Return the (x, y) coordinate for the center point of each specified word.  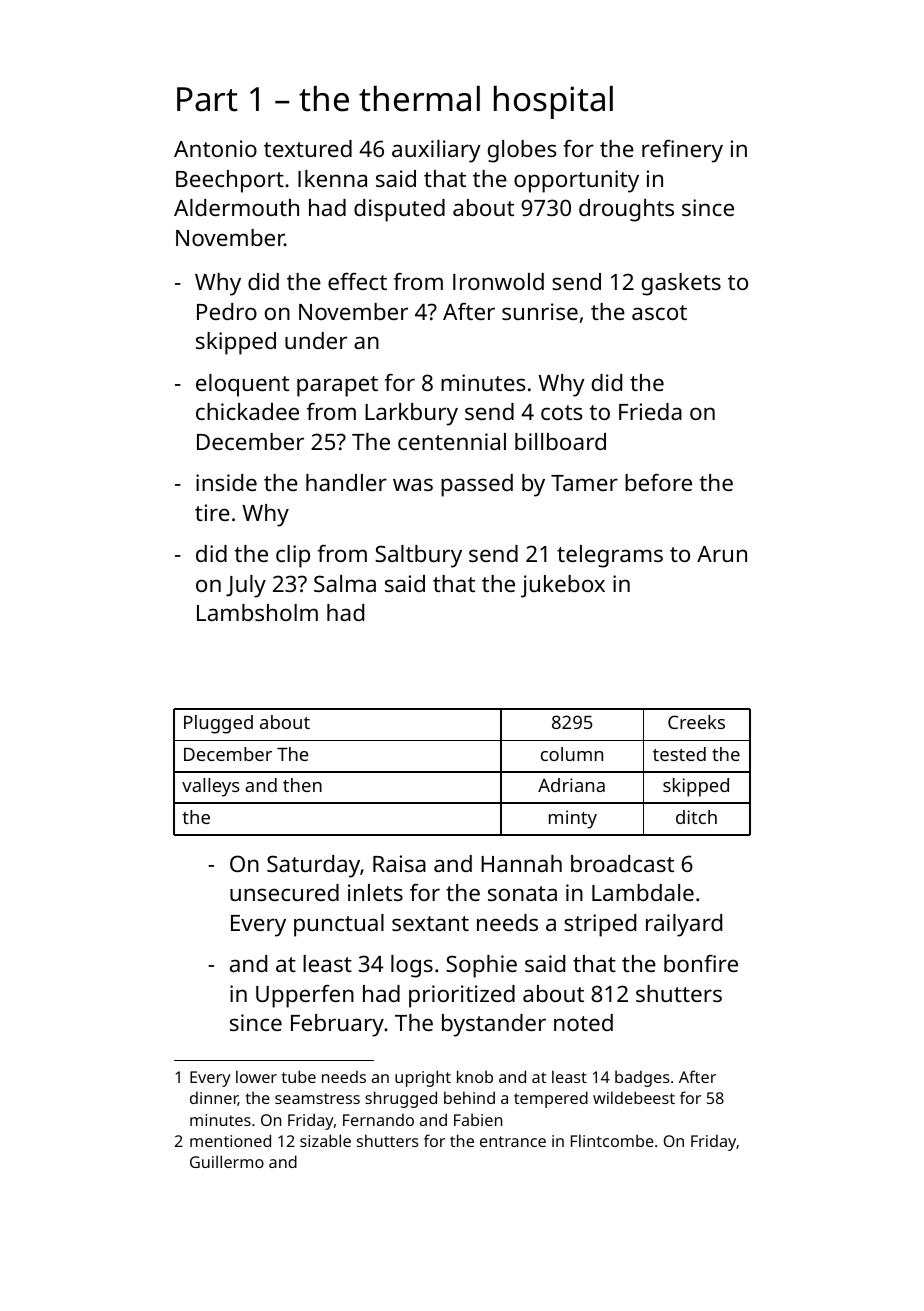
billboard (560, 441)
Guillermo (227, 1161)
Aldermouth (236, 207)
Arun (722, 554)
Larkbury (411, 414)
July (246, 586)
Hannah (521, 863)
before (658, 482)
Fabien (478, 1119)
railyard (684, 925)
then (302, 785)
